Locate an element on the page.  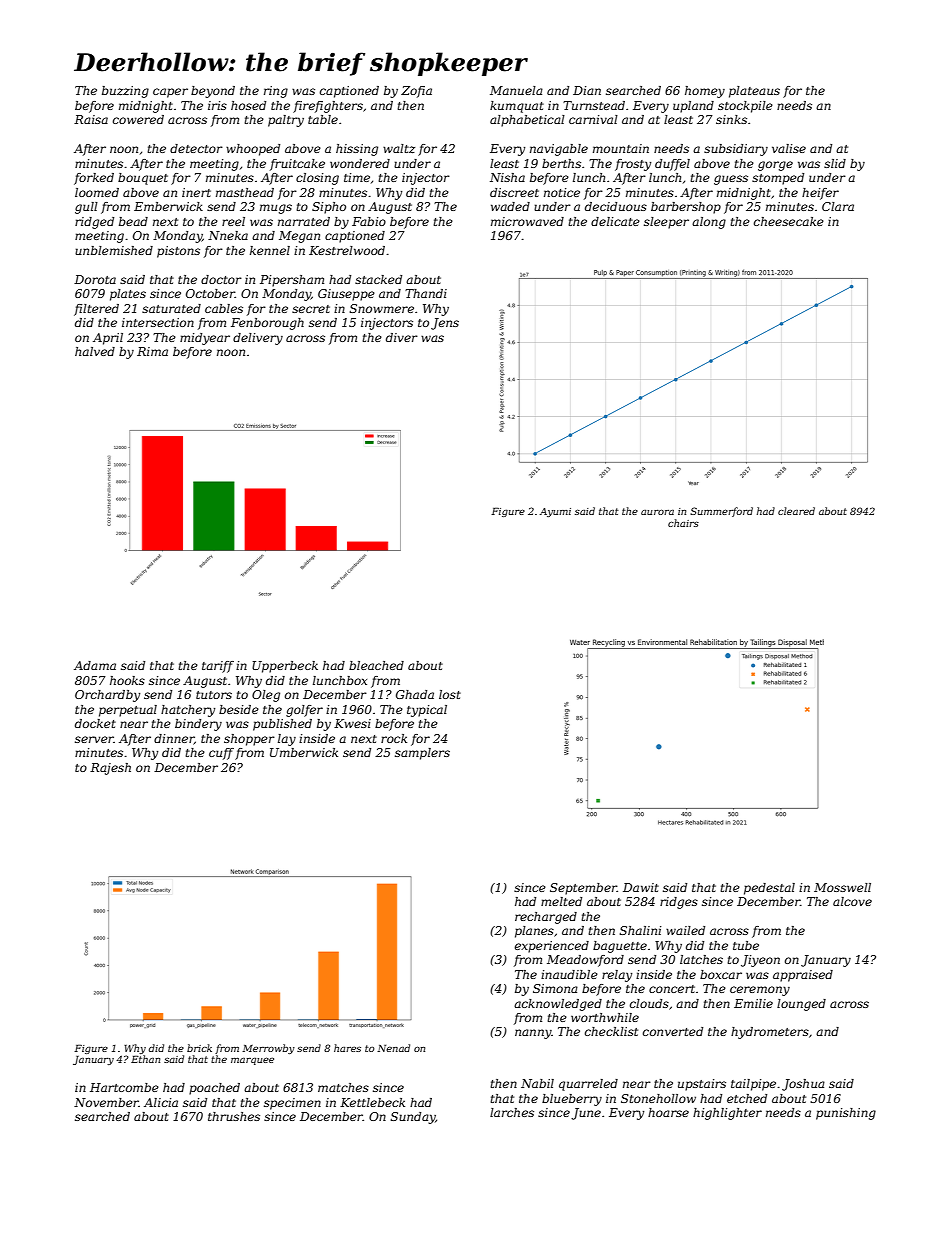
Dawit is located at coordinates (641, 887).
